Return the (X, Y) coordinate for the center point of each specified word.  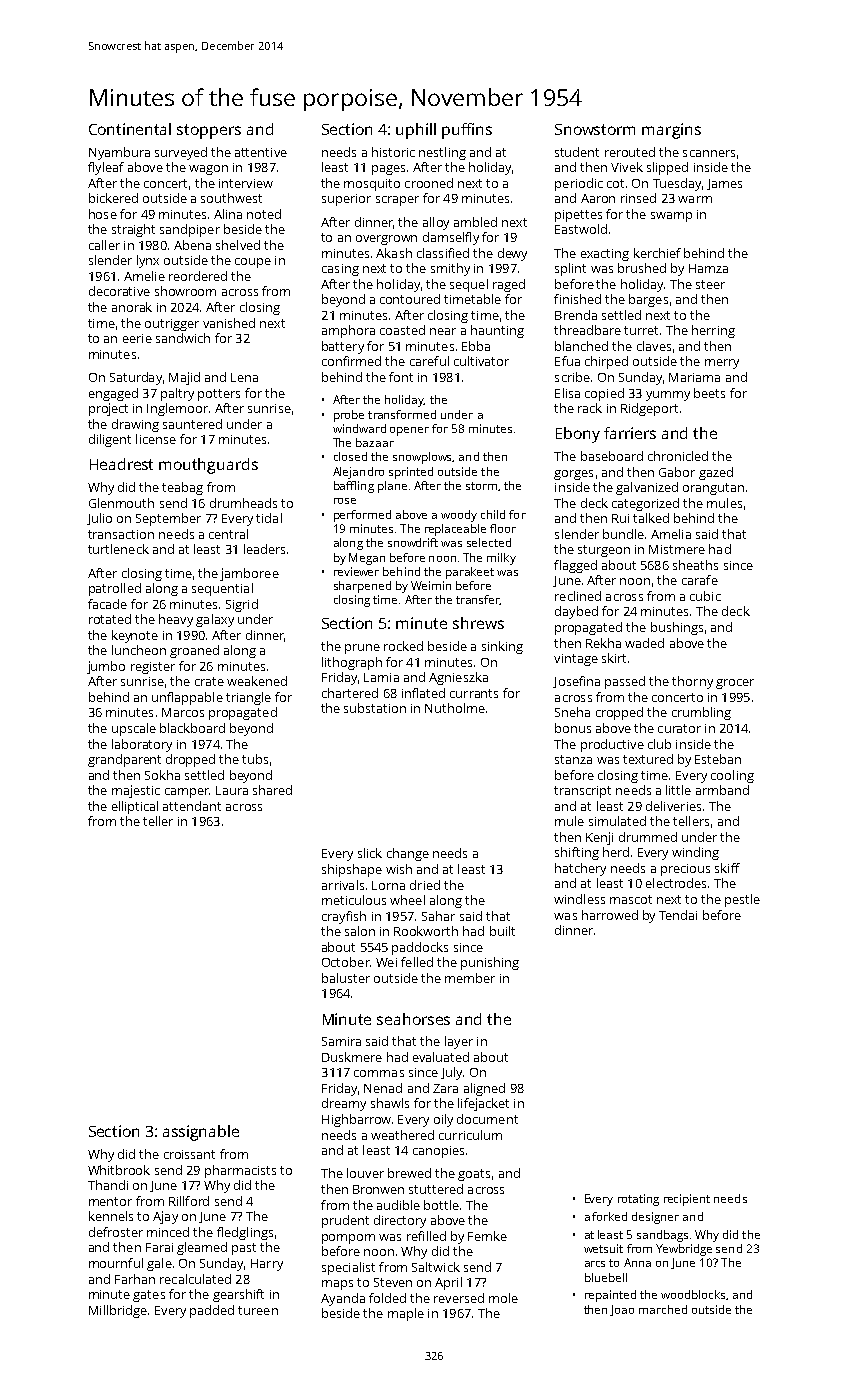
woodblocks (693, 1294)
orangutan (713, 489)
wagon (208, 170)
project (108, 409)
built (502, 931)
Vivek (627, 167)
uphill (416, 131)
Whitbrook (119, 1170)
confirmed (351, 361)
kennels (111, 1216)
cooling (732, 776)
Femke (487, 1236)
